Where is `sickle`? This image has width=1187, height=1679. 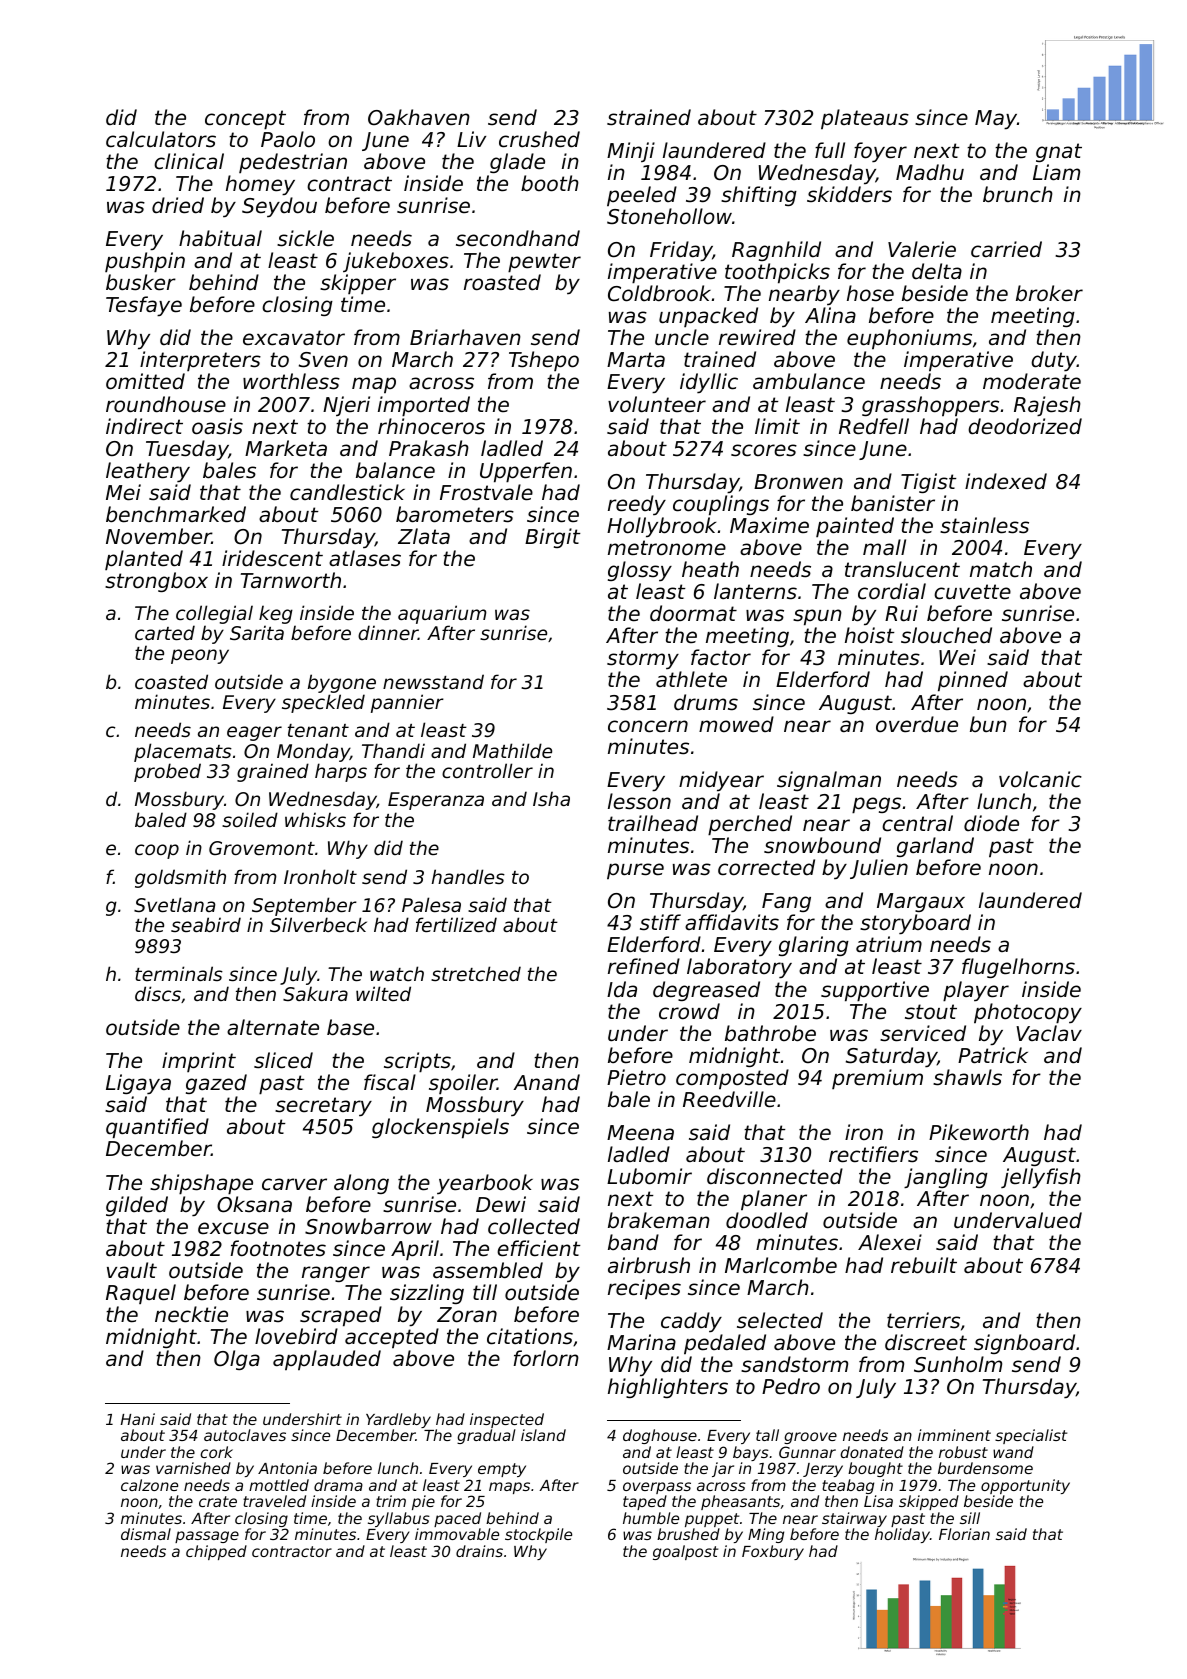
sickle is located at coordinates (305, 238).
